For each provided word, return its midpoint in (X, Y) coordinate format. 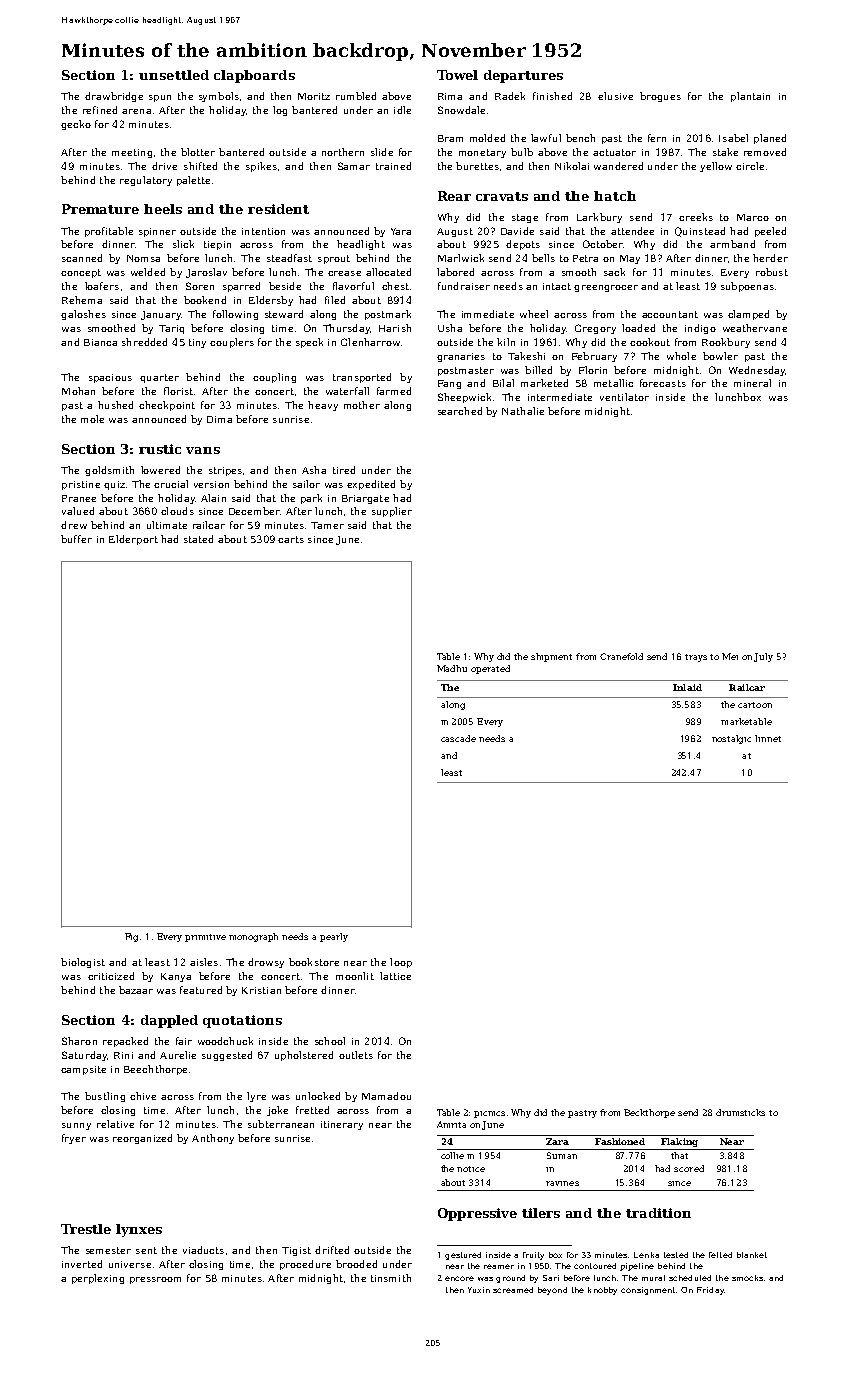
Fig (131, 937)
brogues (660, 97)
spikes (261, 167)
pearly (334, 937)
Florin (593, 370)
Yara (401, 231)
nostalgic (731, 739)
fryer (74, 1139)
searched (460, 411)
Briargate (365, 499)
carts (291, 539)
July (764, 657)
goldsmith (109, 471)
